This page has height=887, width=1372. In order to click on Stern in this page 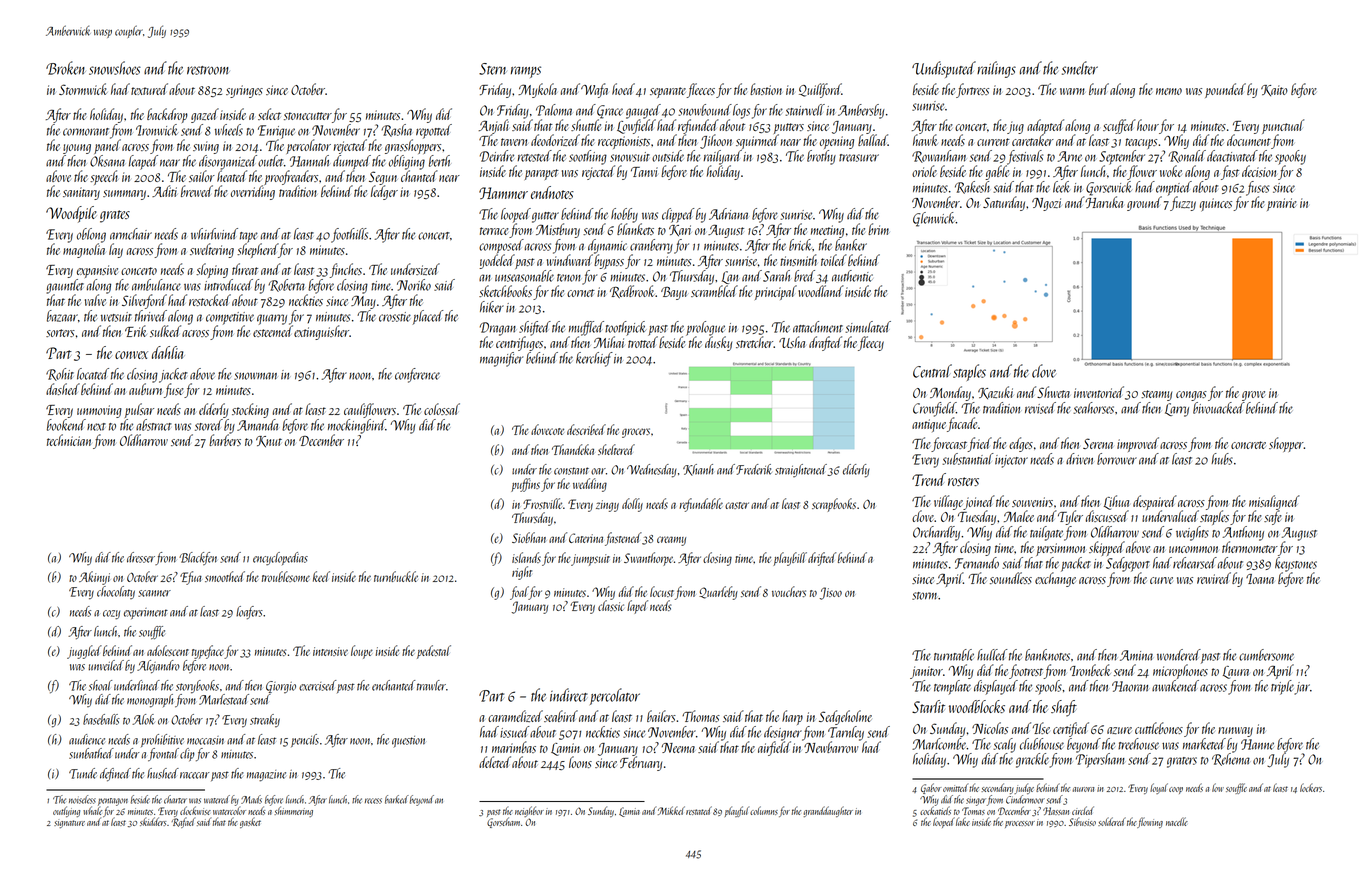, I will do `click(492, 69)`.
